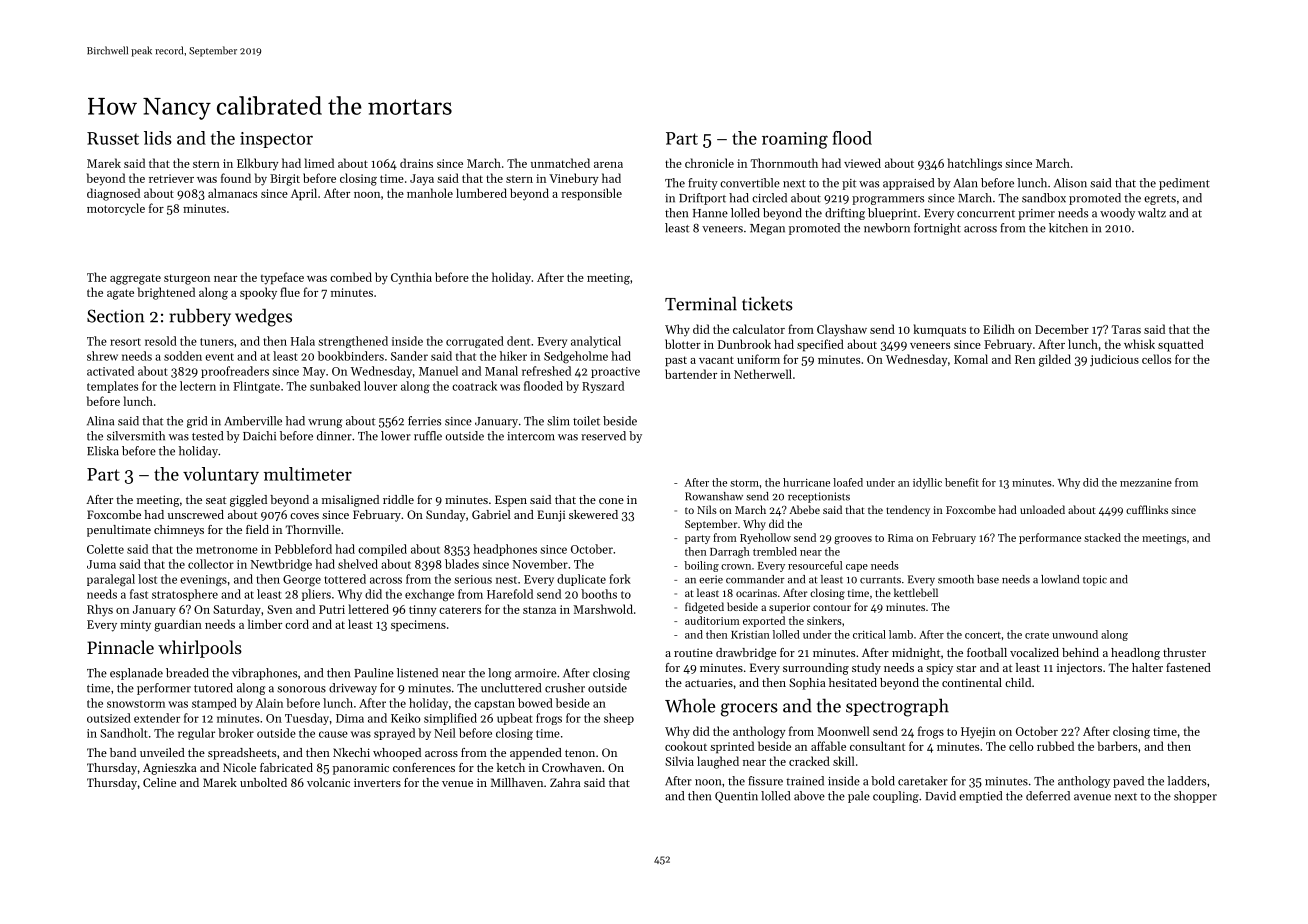 This screenshot has width=1308, height=924. Describe the element at coordinates (119, 531) in the screenshot. I see `penultimate` at that location.
